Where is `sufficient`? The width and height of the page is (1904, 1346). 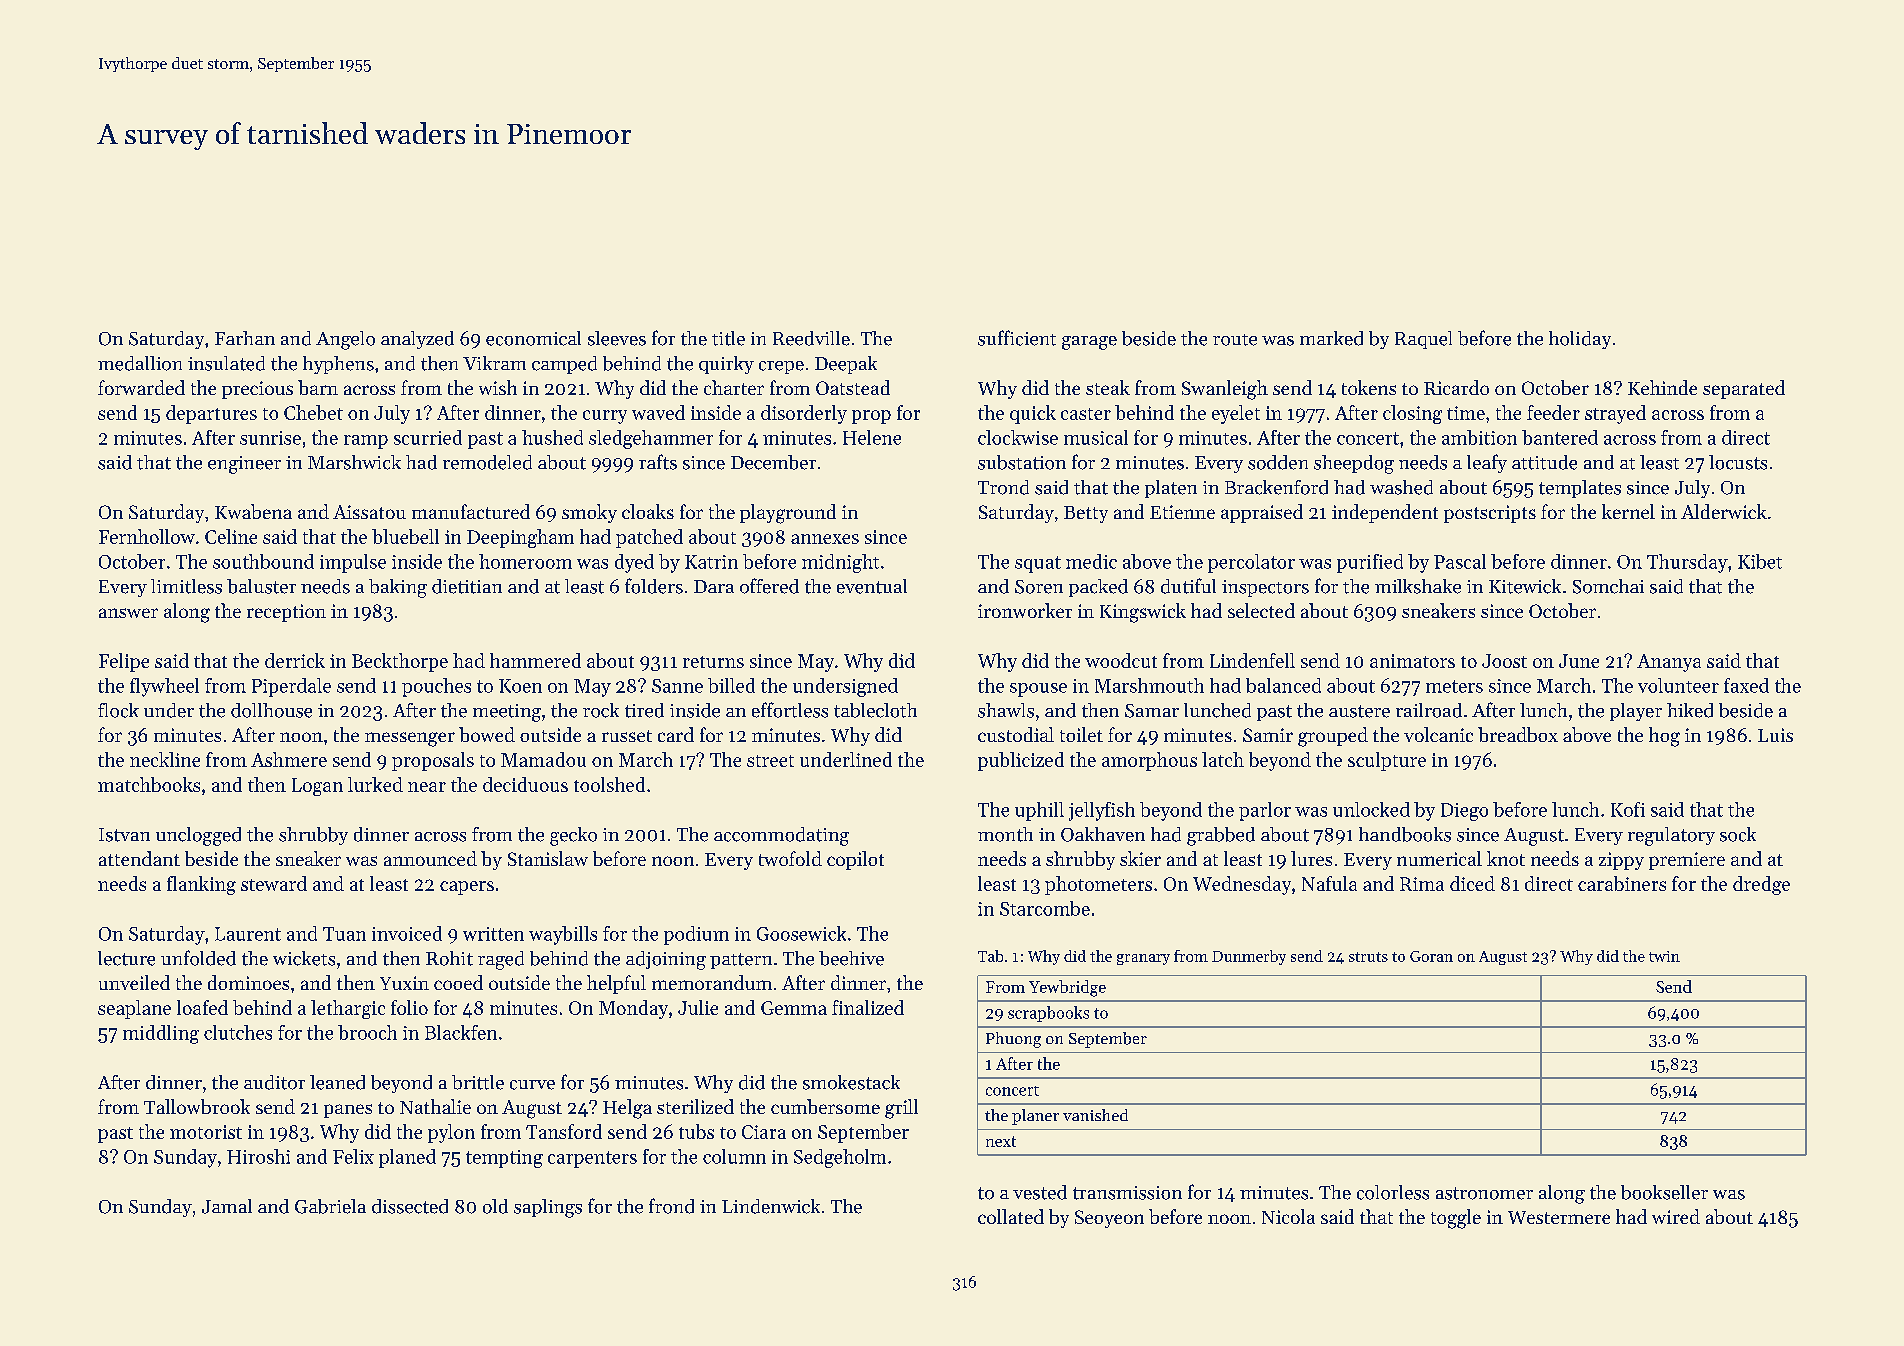 sufficient is located at coordinates (1017, 338).
